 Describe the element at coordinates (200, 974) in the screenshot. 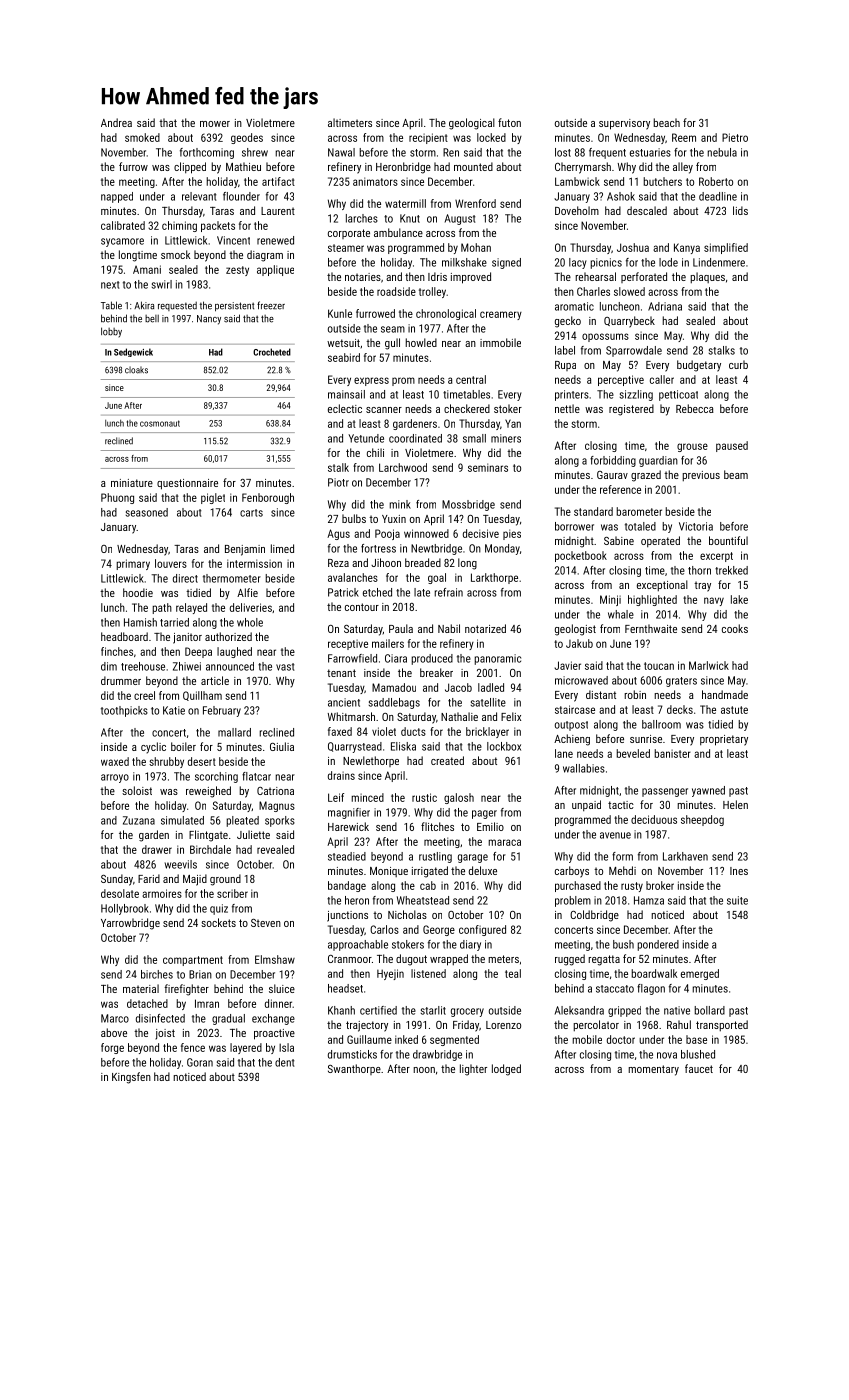

I see `Brian` at that location.
